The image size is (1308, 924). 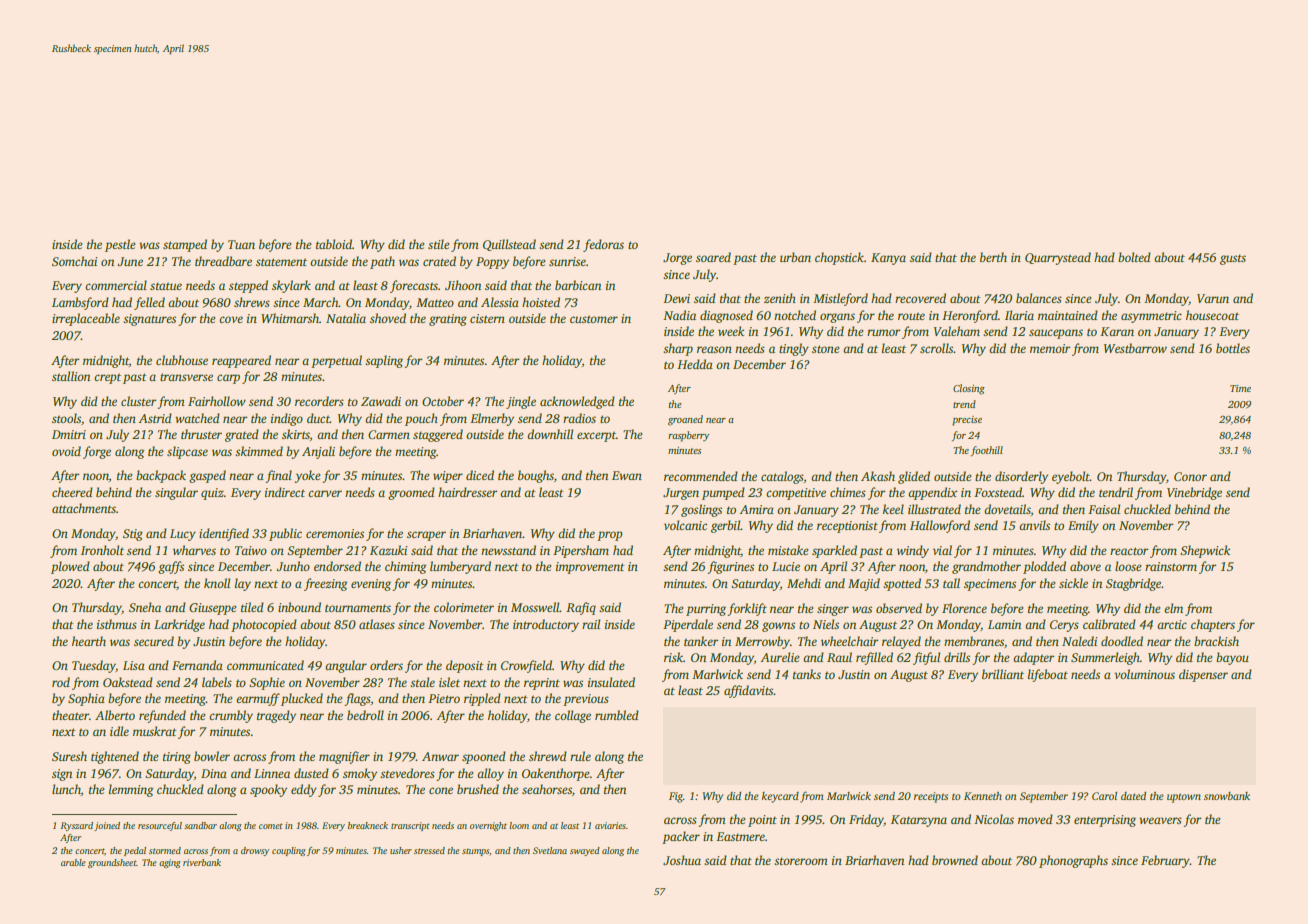 I want to click on fedoras, so click(x=603, y=245).
